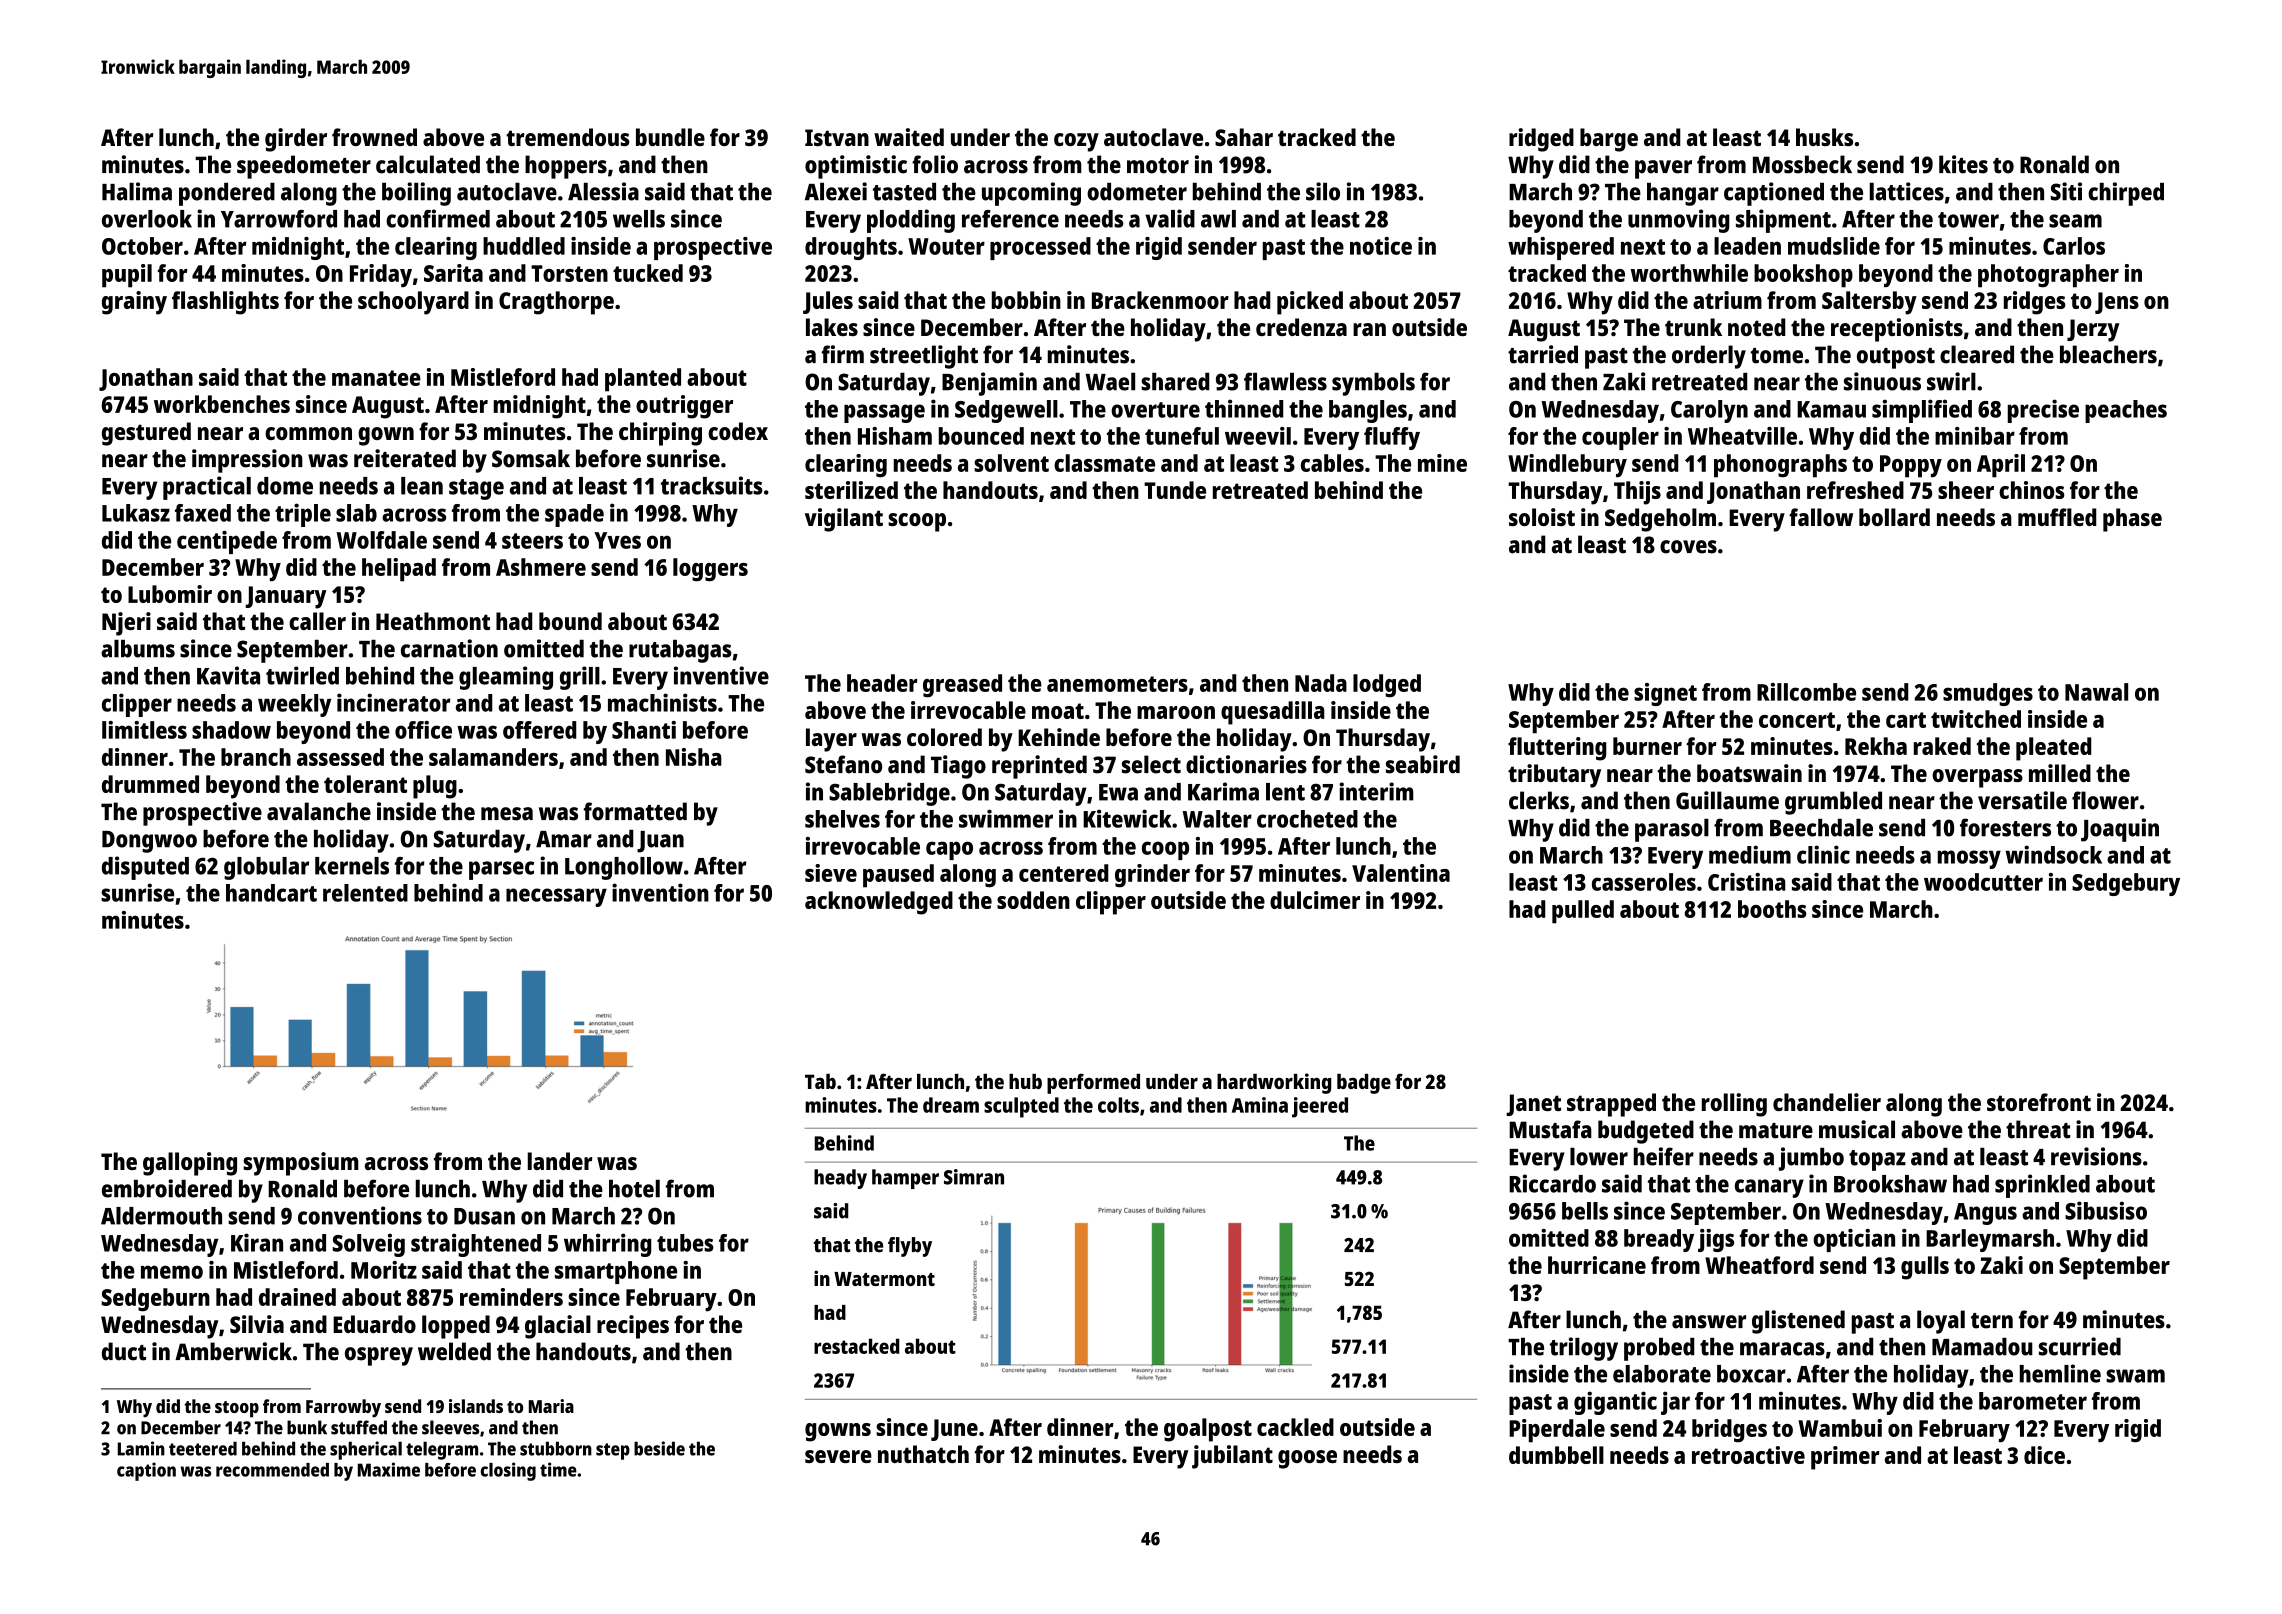  I want to click on barge, so click(1609, 140).
